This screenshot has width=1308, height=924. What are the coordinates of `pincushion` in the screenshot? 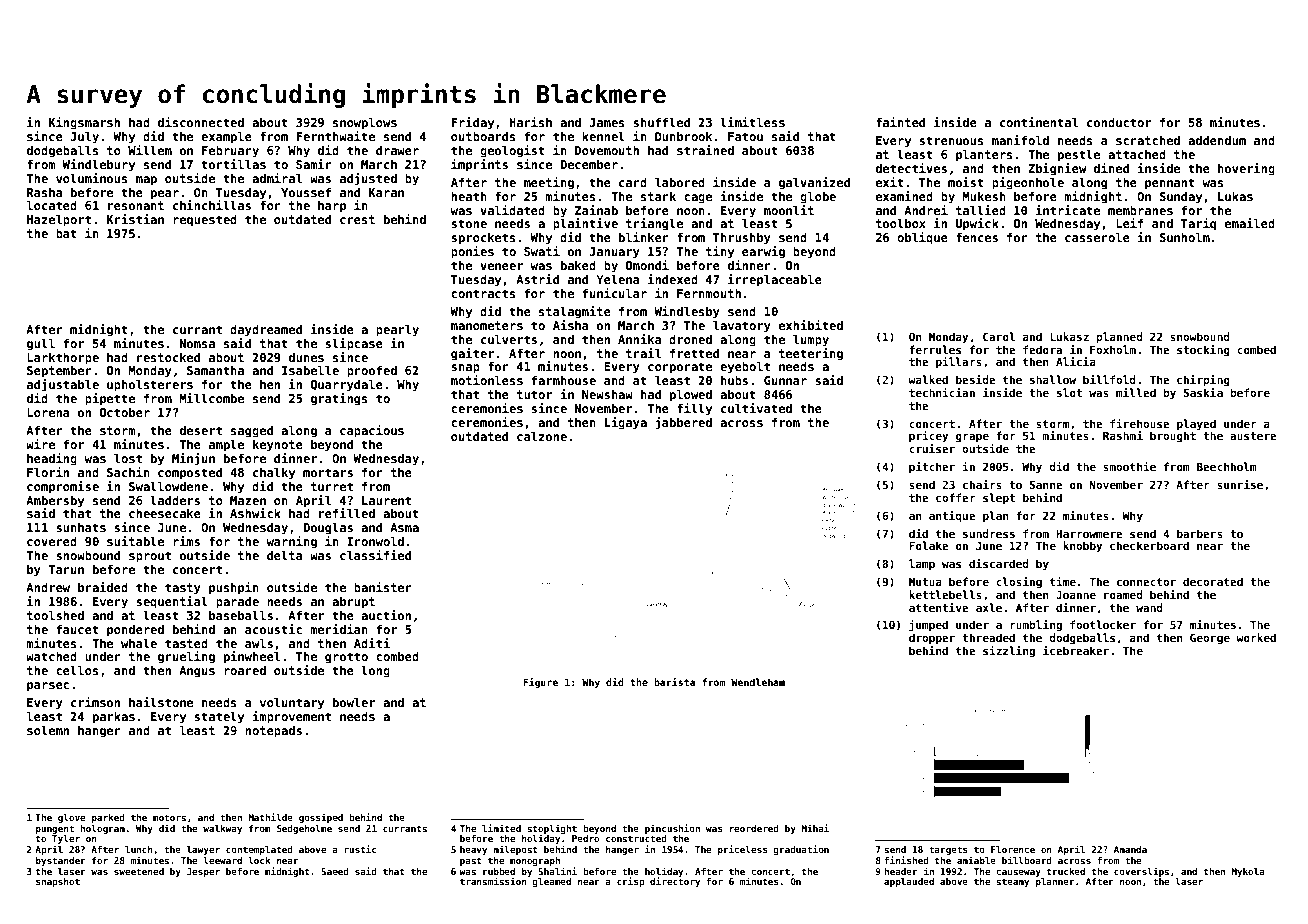 It's located at (672, 829).
